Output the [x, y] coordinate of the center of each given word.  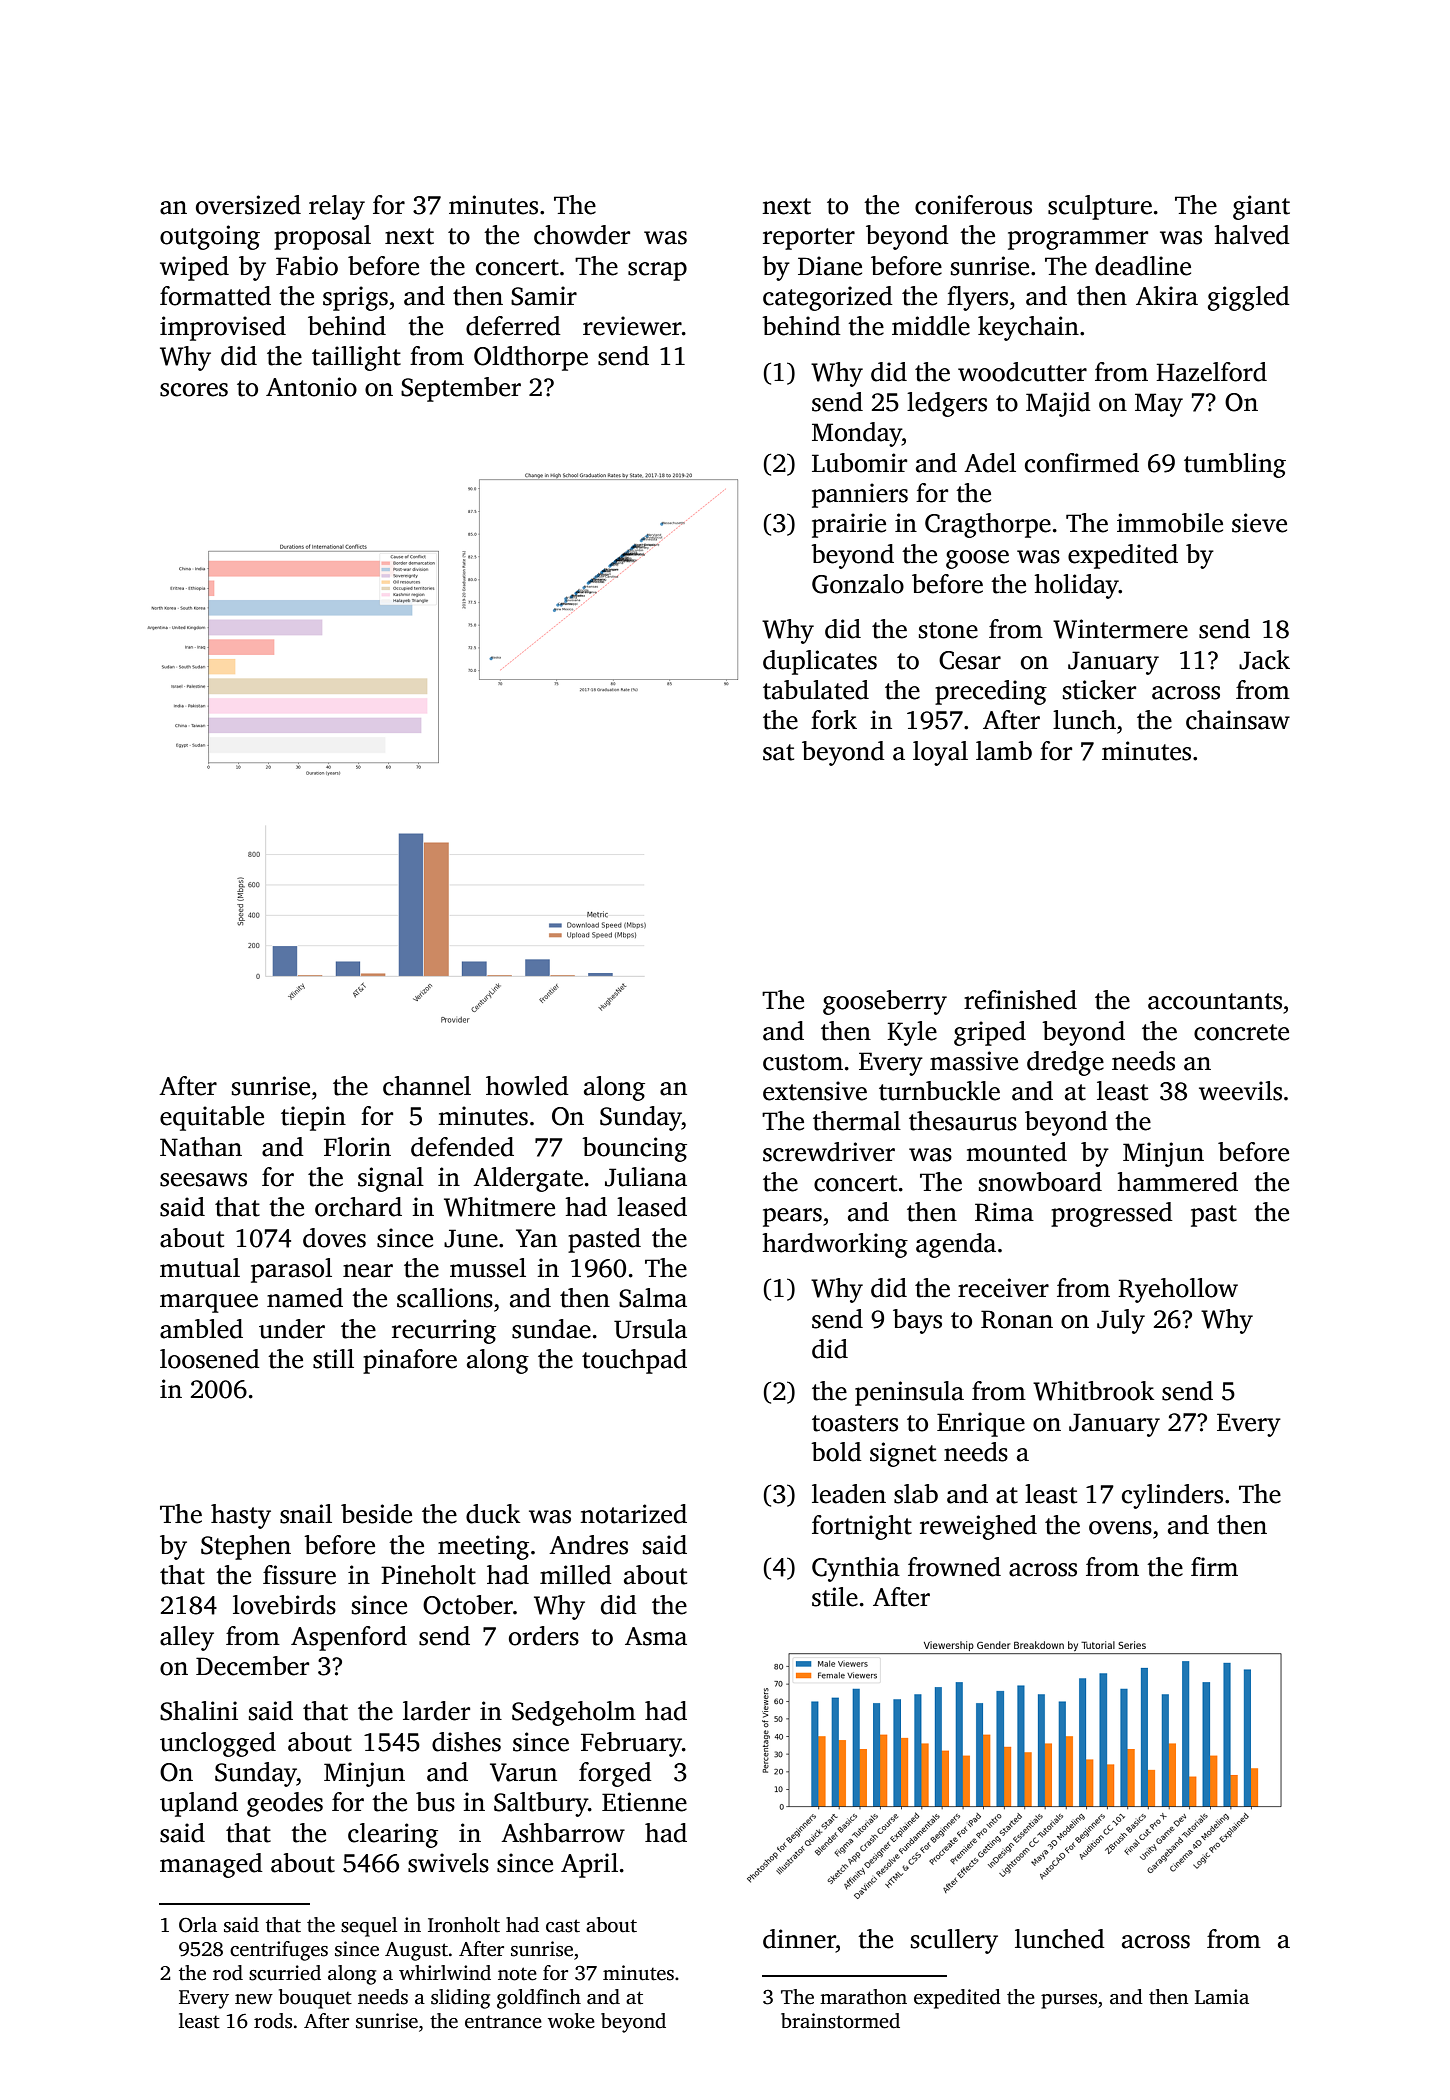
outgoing [210, 237]
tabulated [816, 690]
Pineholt [428, 1575]
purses [1069, 2001]
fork [834, 720]
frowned [954, 1567]
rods [273, 2021]
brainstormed [840, 2021]
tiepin [313, 1118]
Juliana [646, 1177]
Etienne [644, 1802]
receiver [1003, 1288]
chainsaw [1238, 720]
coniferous [973, 205]
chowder [582, 235]
